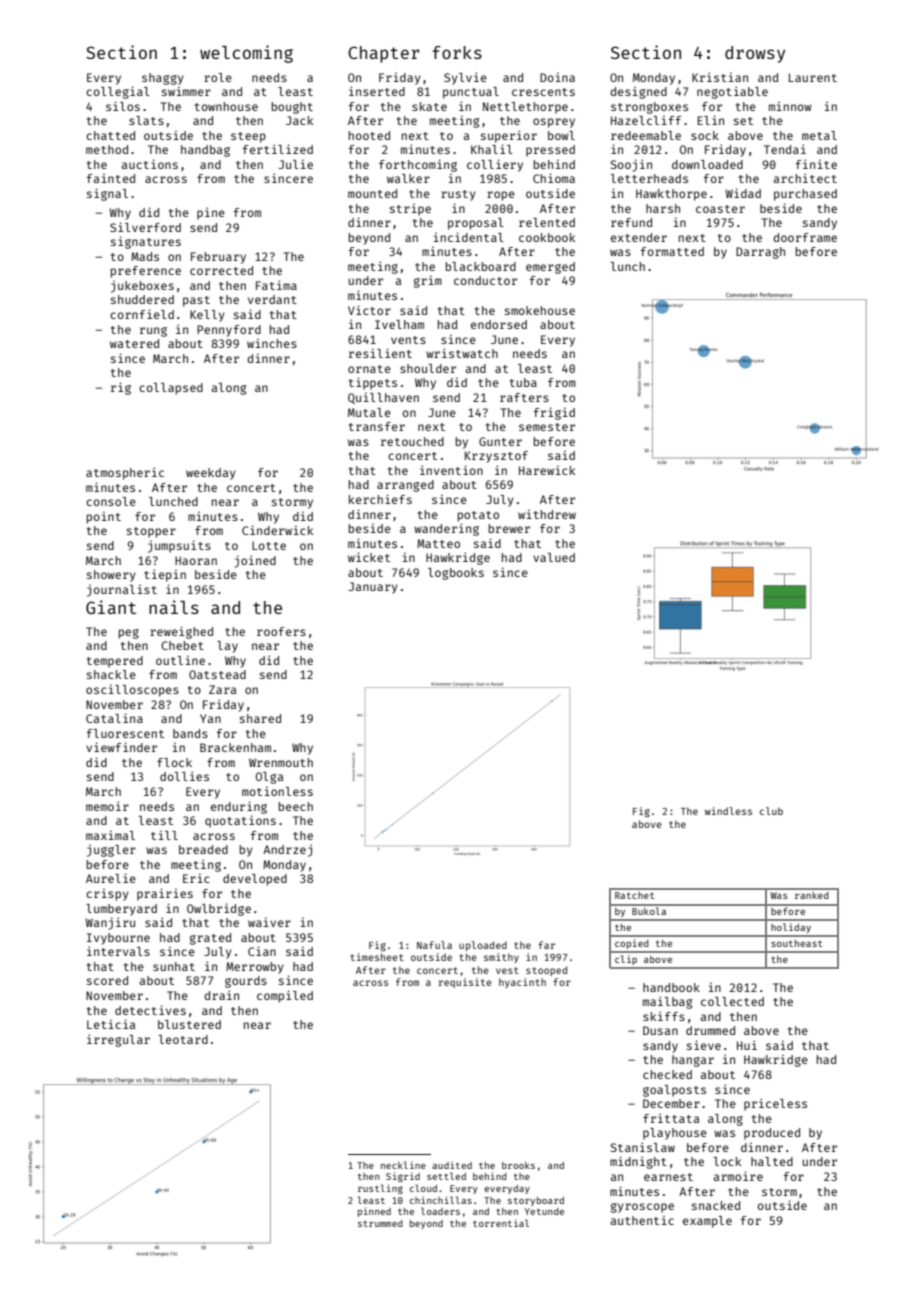  What do you see at coordinates (118, 939) in the page?
I see `Ivybourne` at bounding box center [118, 939].
